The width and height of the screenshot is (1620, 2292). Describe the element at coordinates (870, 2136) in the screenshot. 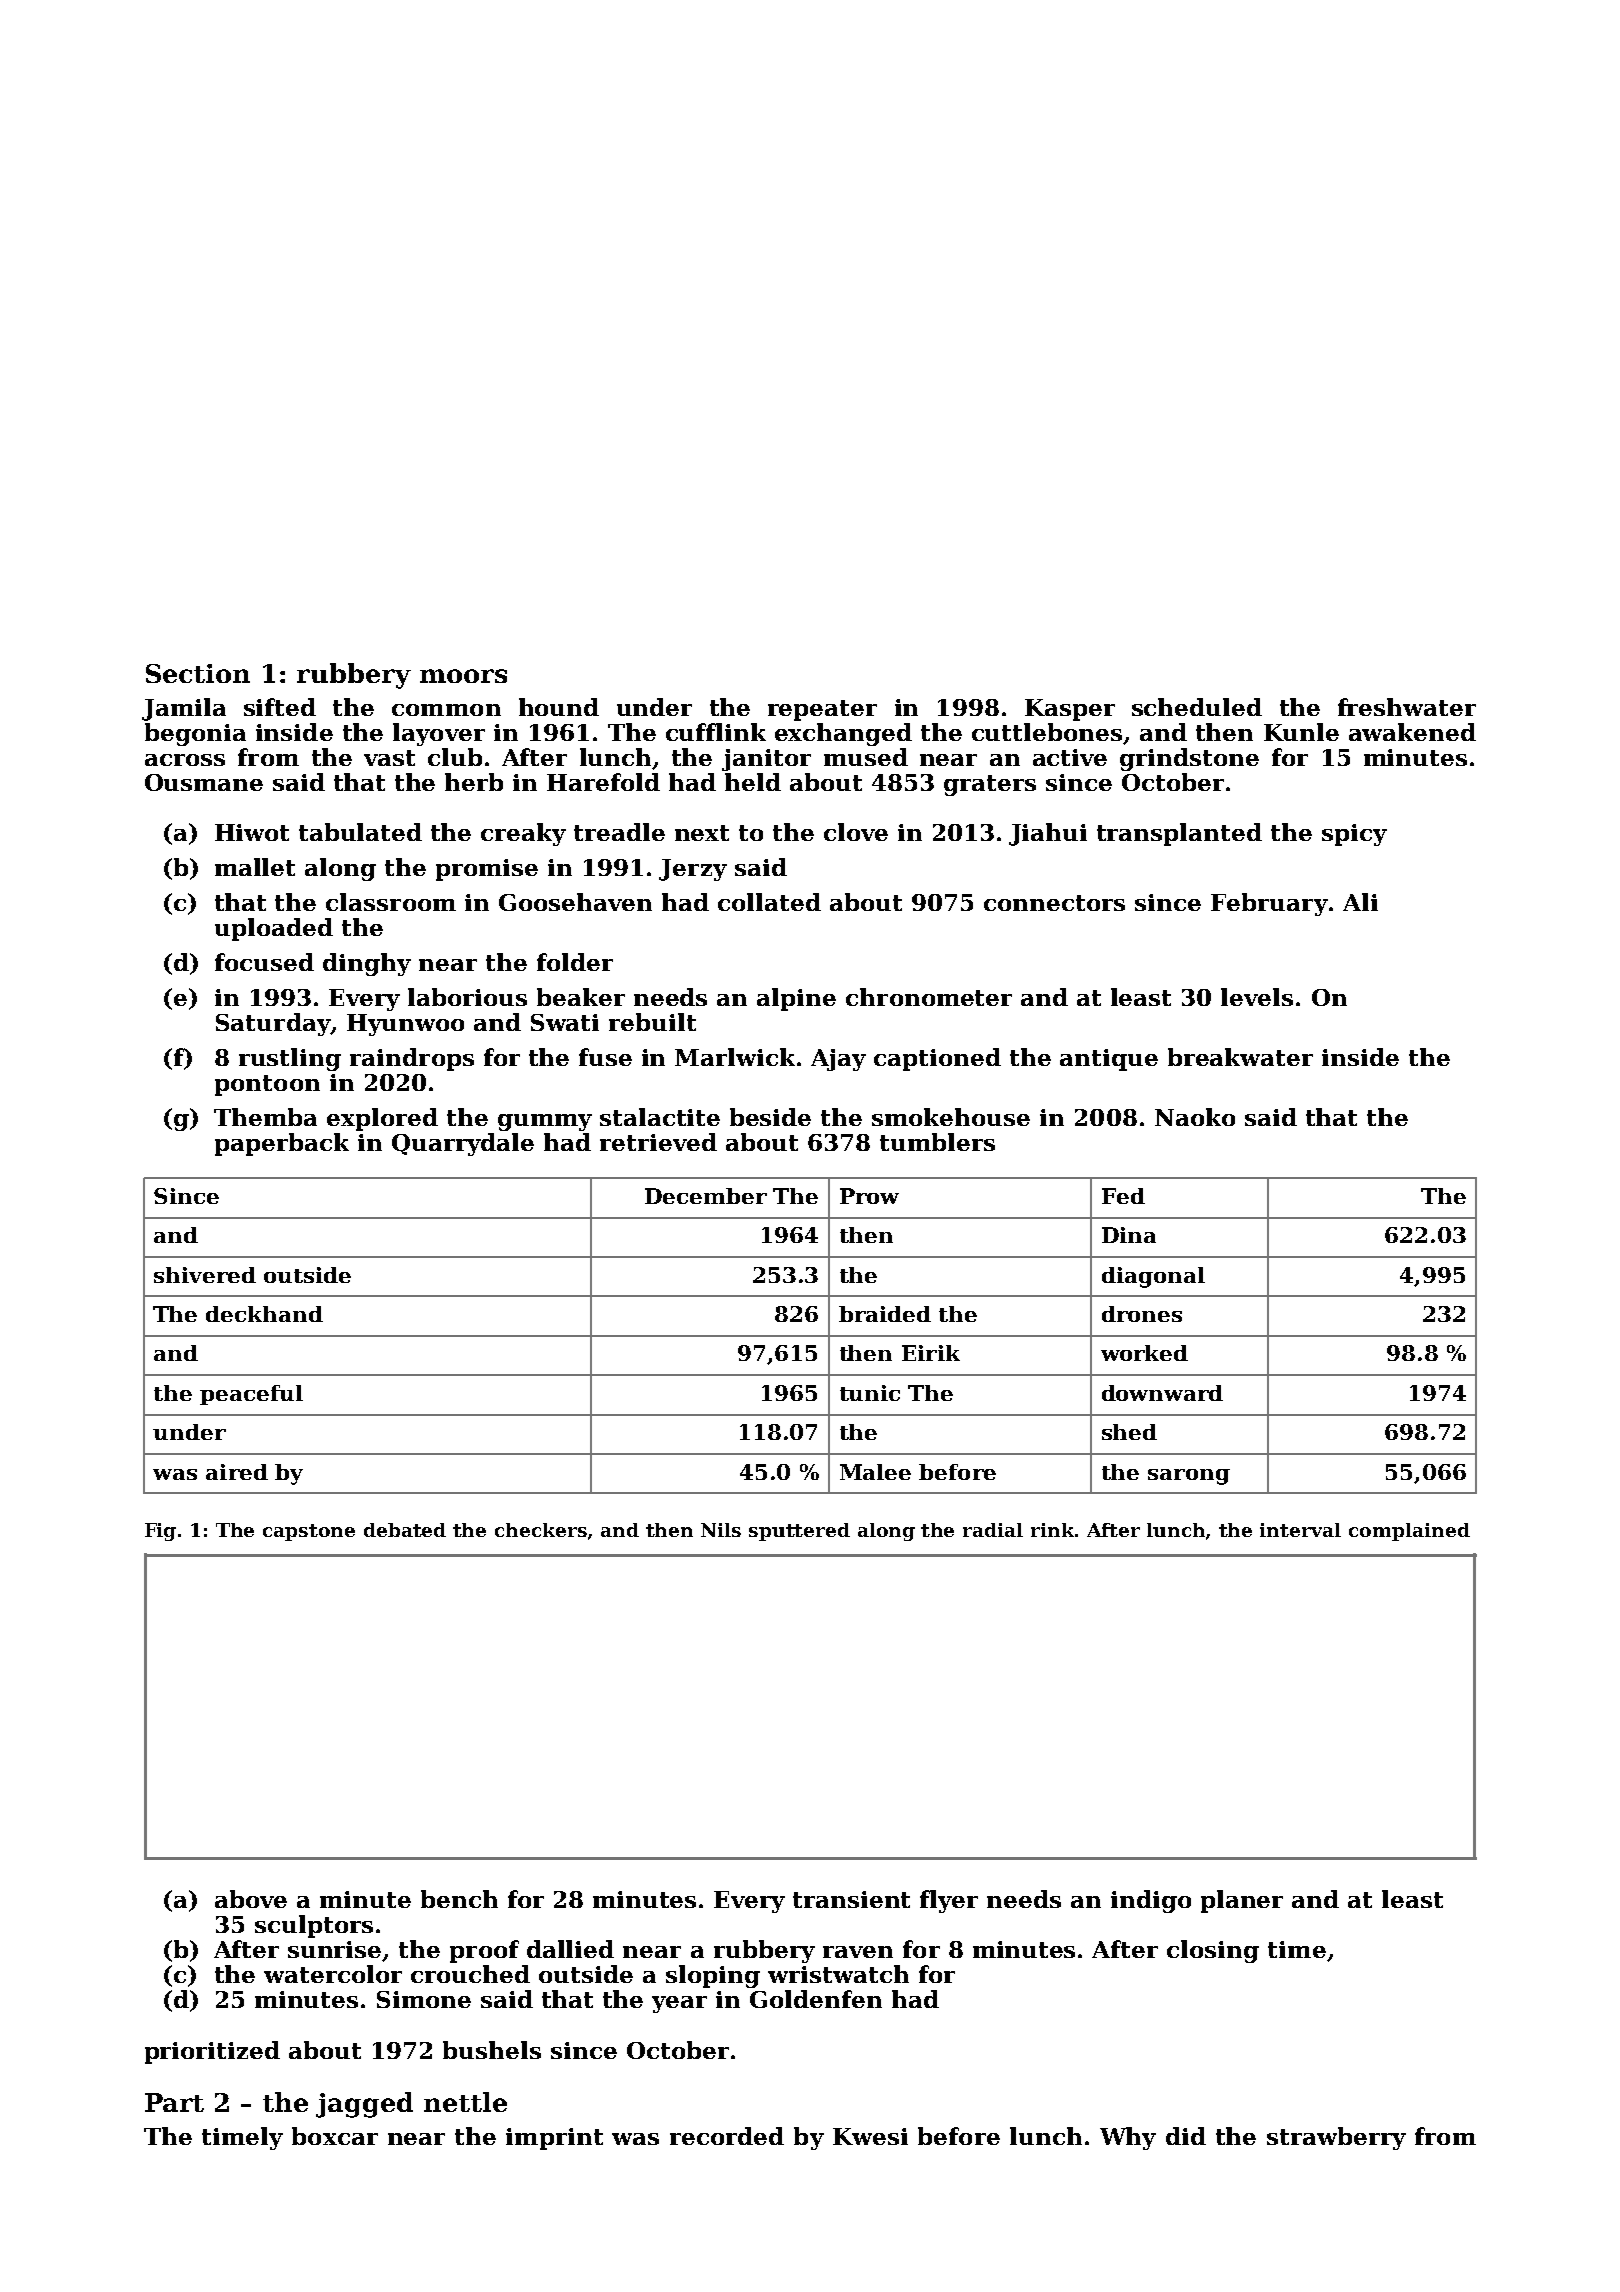

I see `Kwesi` at that location.
